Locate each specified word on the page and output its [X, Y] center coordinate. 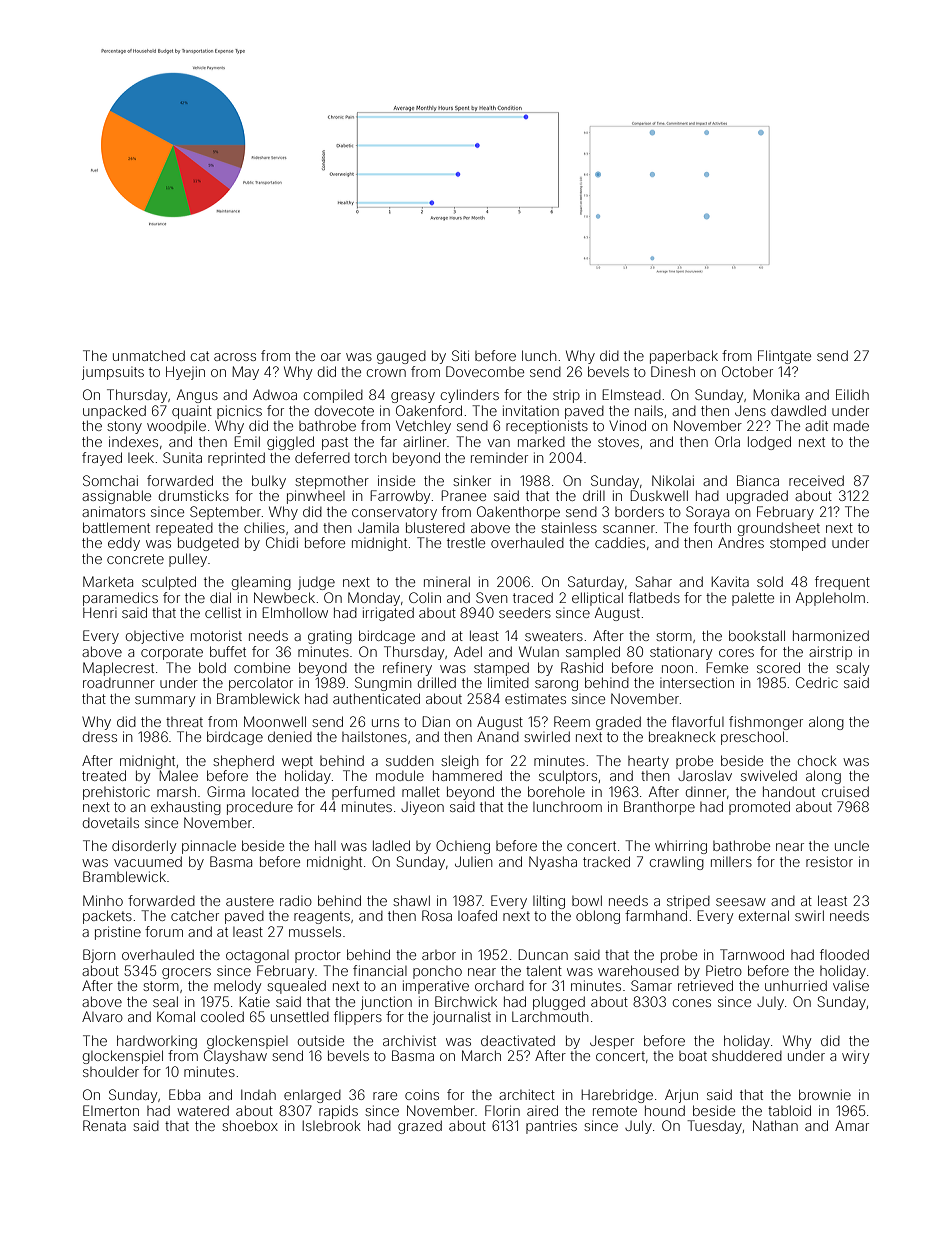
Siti [460, 355]
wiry [855, 1058]
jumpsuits [113, 373]
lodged [769, 443]
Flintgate [784, 357]
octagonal [257, 956]
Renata [104, 1125]
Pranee [463, 495]
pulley [188, 560]
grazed [420, 1127]
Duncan [543, 954]
